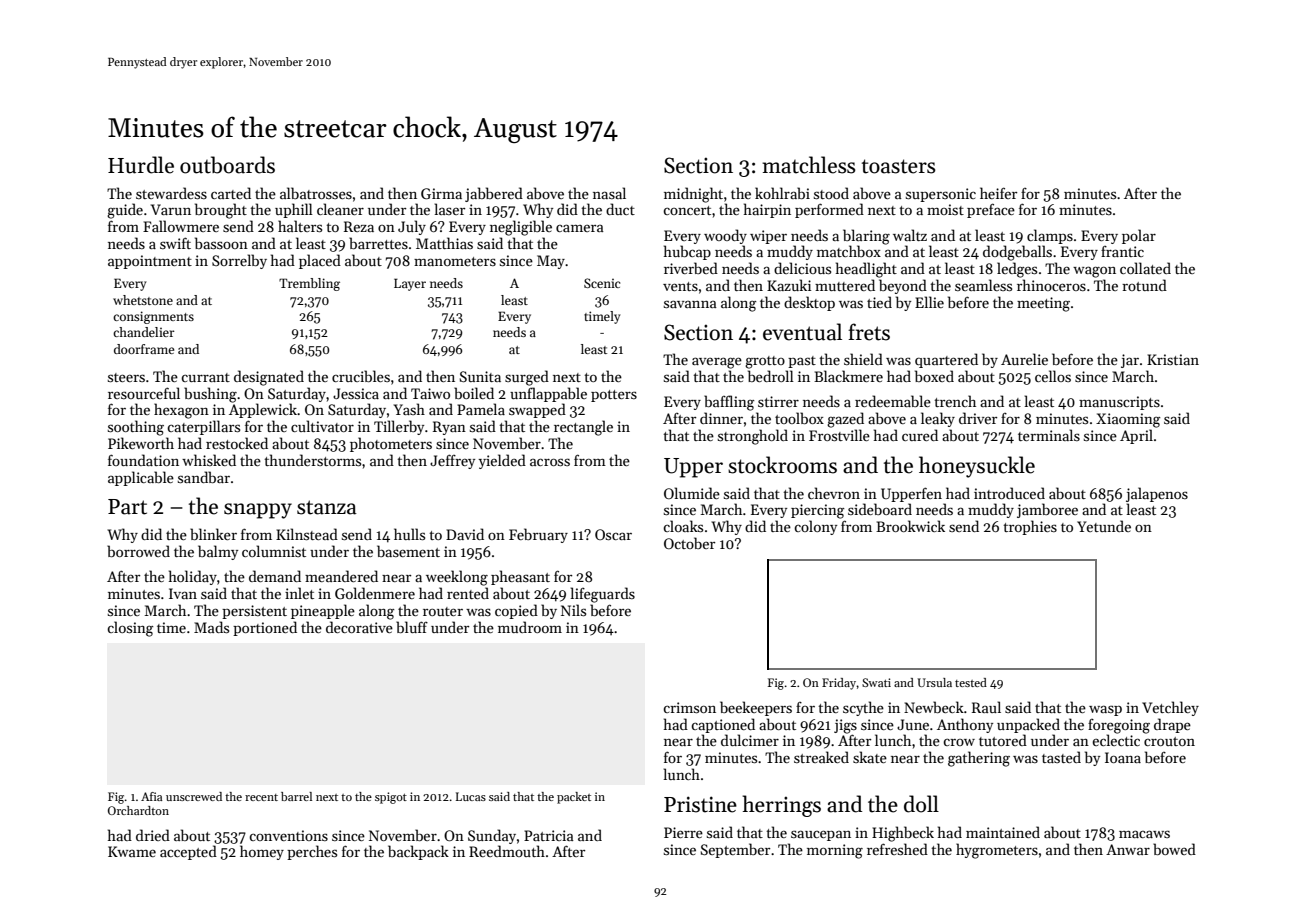  What do you see at coordinates (1139, 236) in the screenshot?
I see `polar` at bounding box center [1139, 236].
